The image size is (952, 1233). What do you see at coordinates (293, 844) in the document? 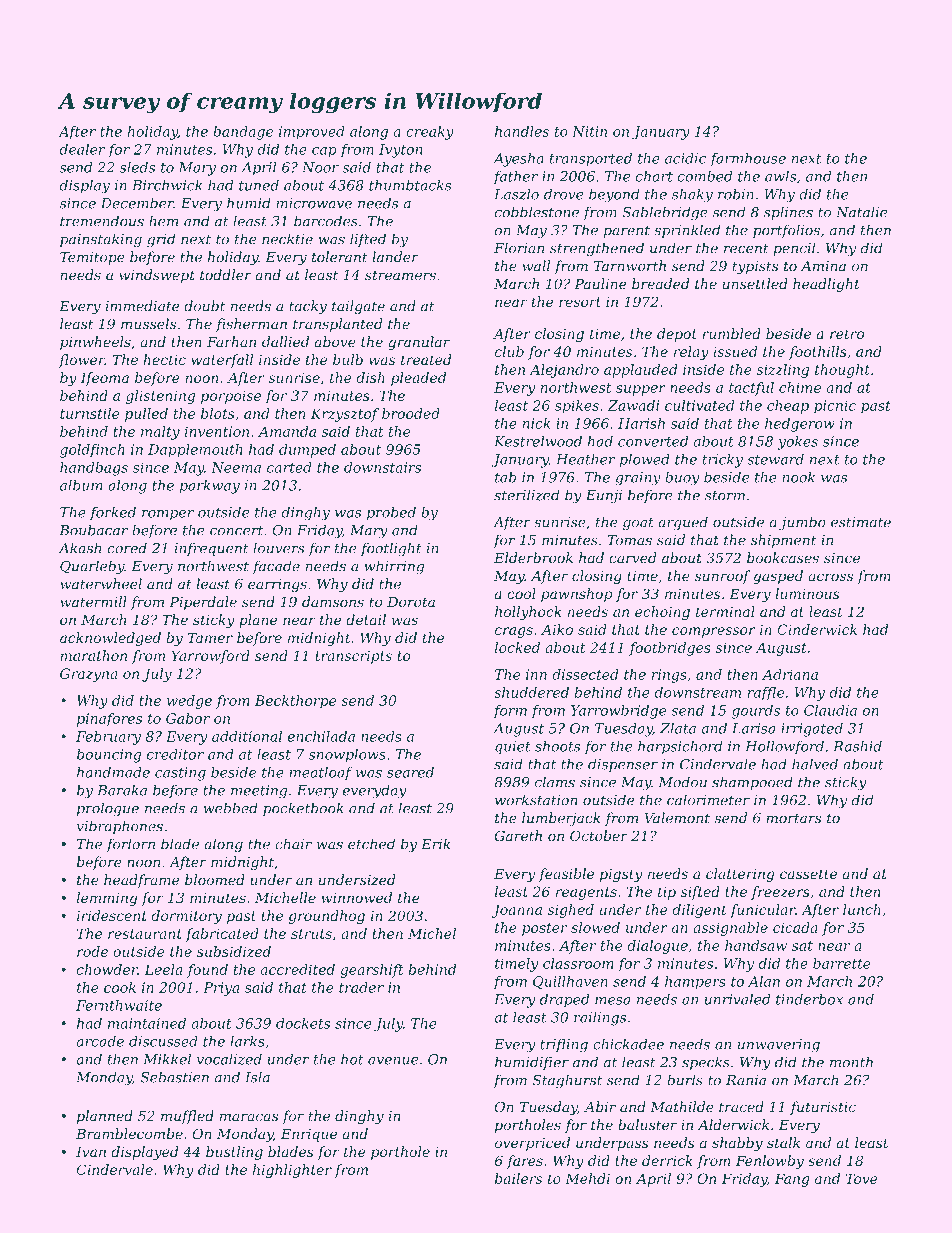
I see `chair` at bounding box center [293, 844].
